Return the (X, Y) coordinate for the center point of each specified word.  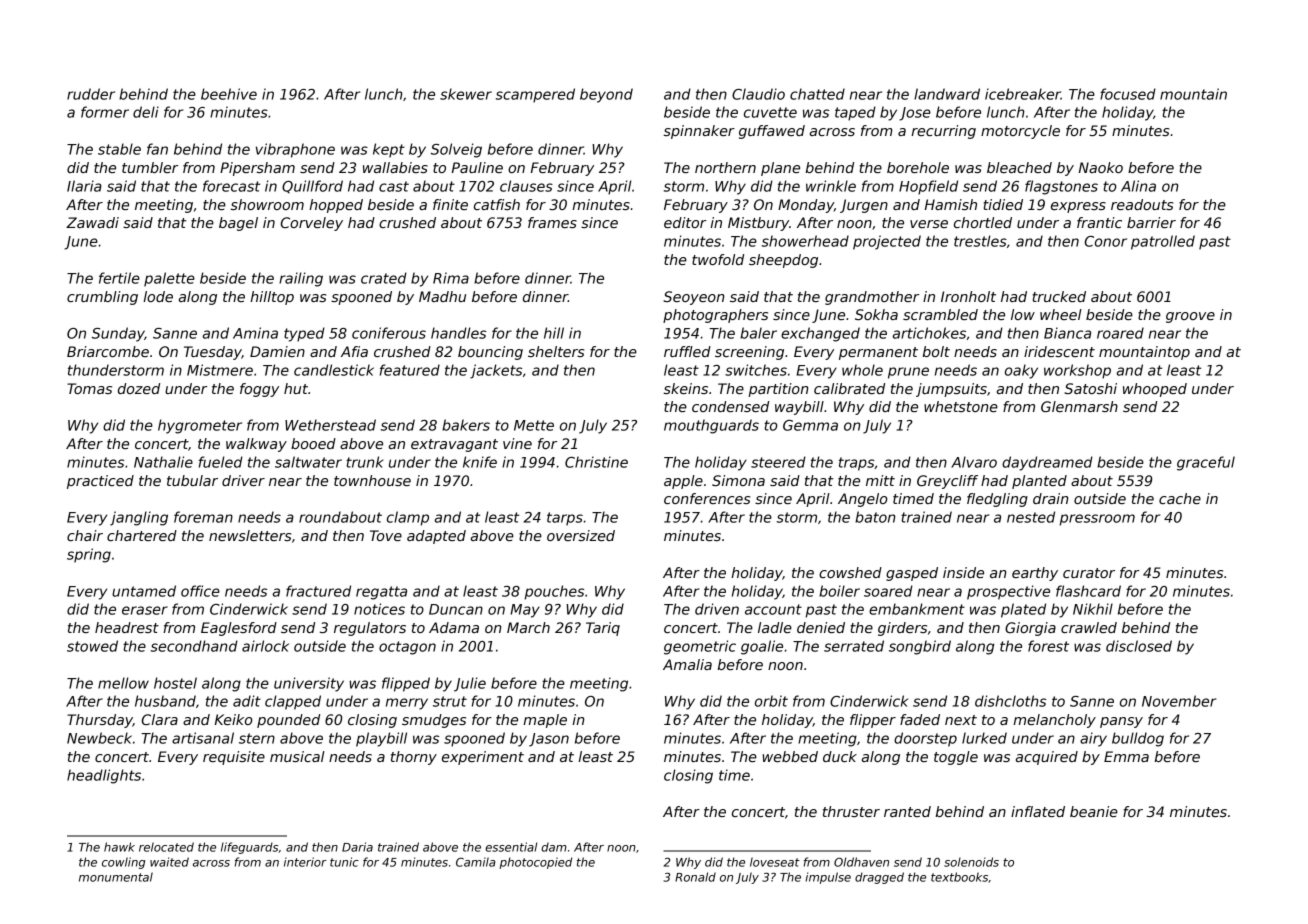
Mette (534, 425)
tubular (192, 480)
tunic (344, 862)
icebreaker (1023, 94)
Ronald (695, 877)
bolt (936, 351)
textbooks (959, 877)
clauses (526, 186)
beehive (229, 94)
